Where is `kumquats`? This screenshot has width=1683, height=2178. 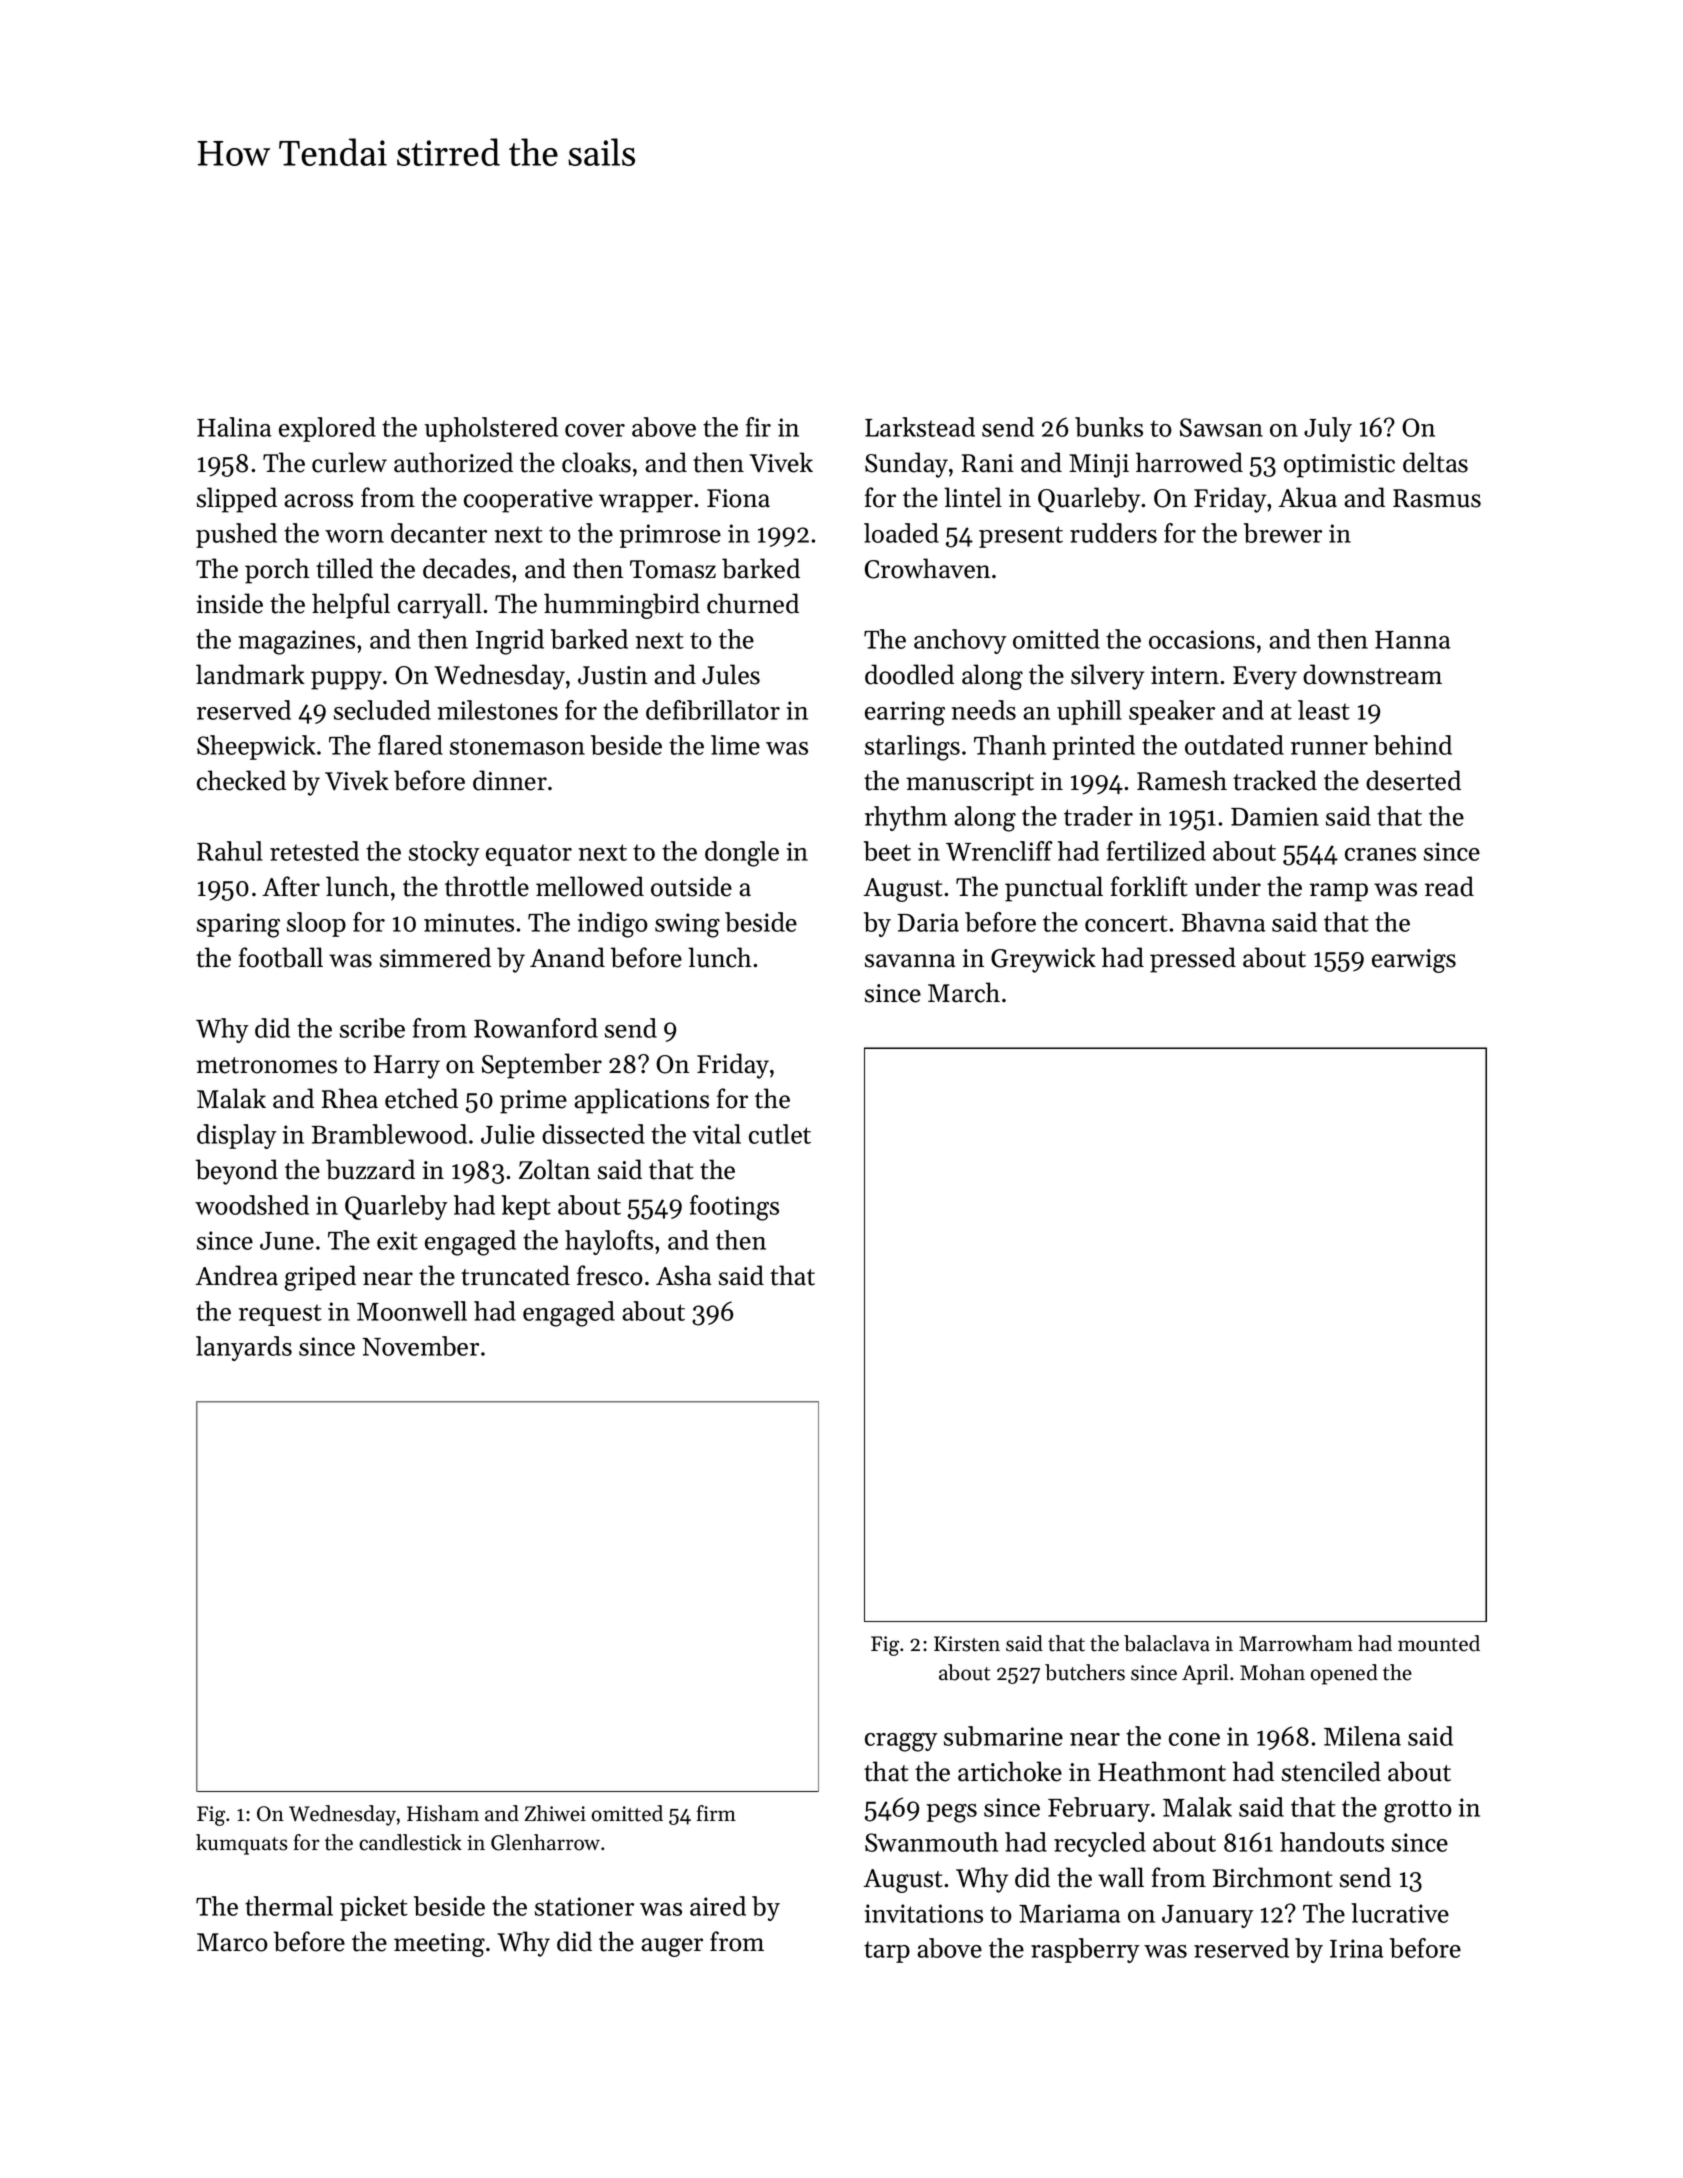 kumquats is located at coordinates (242, 1844).
